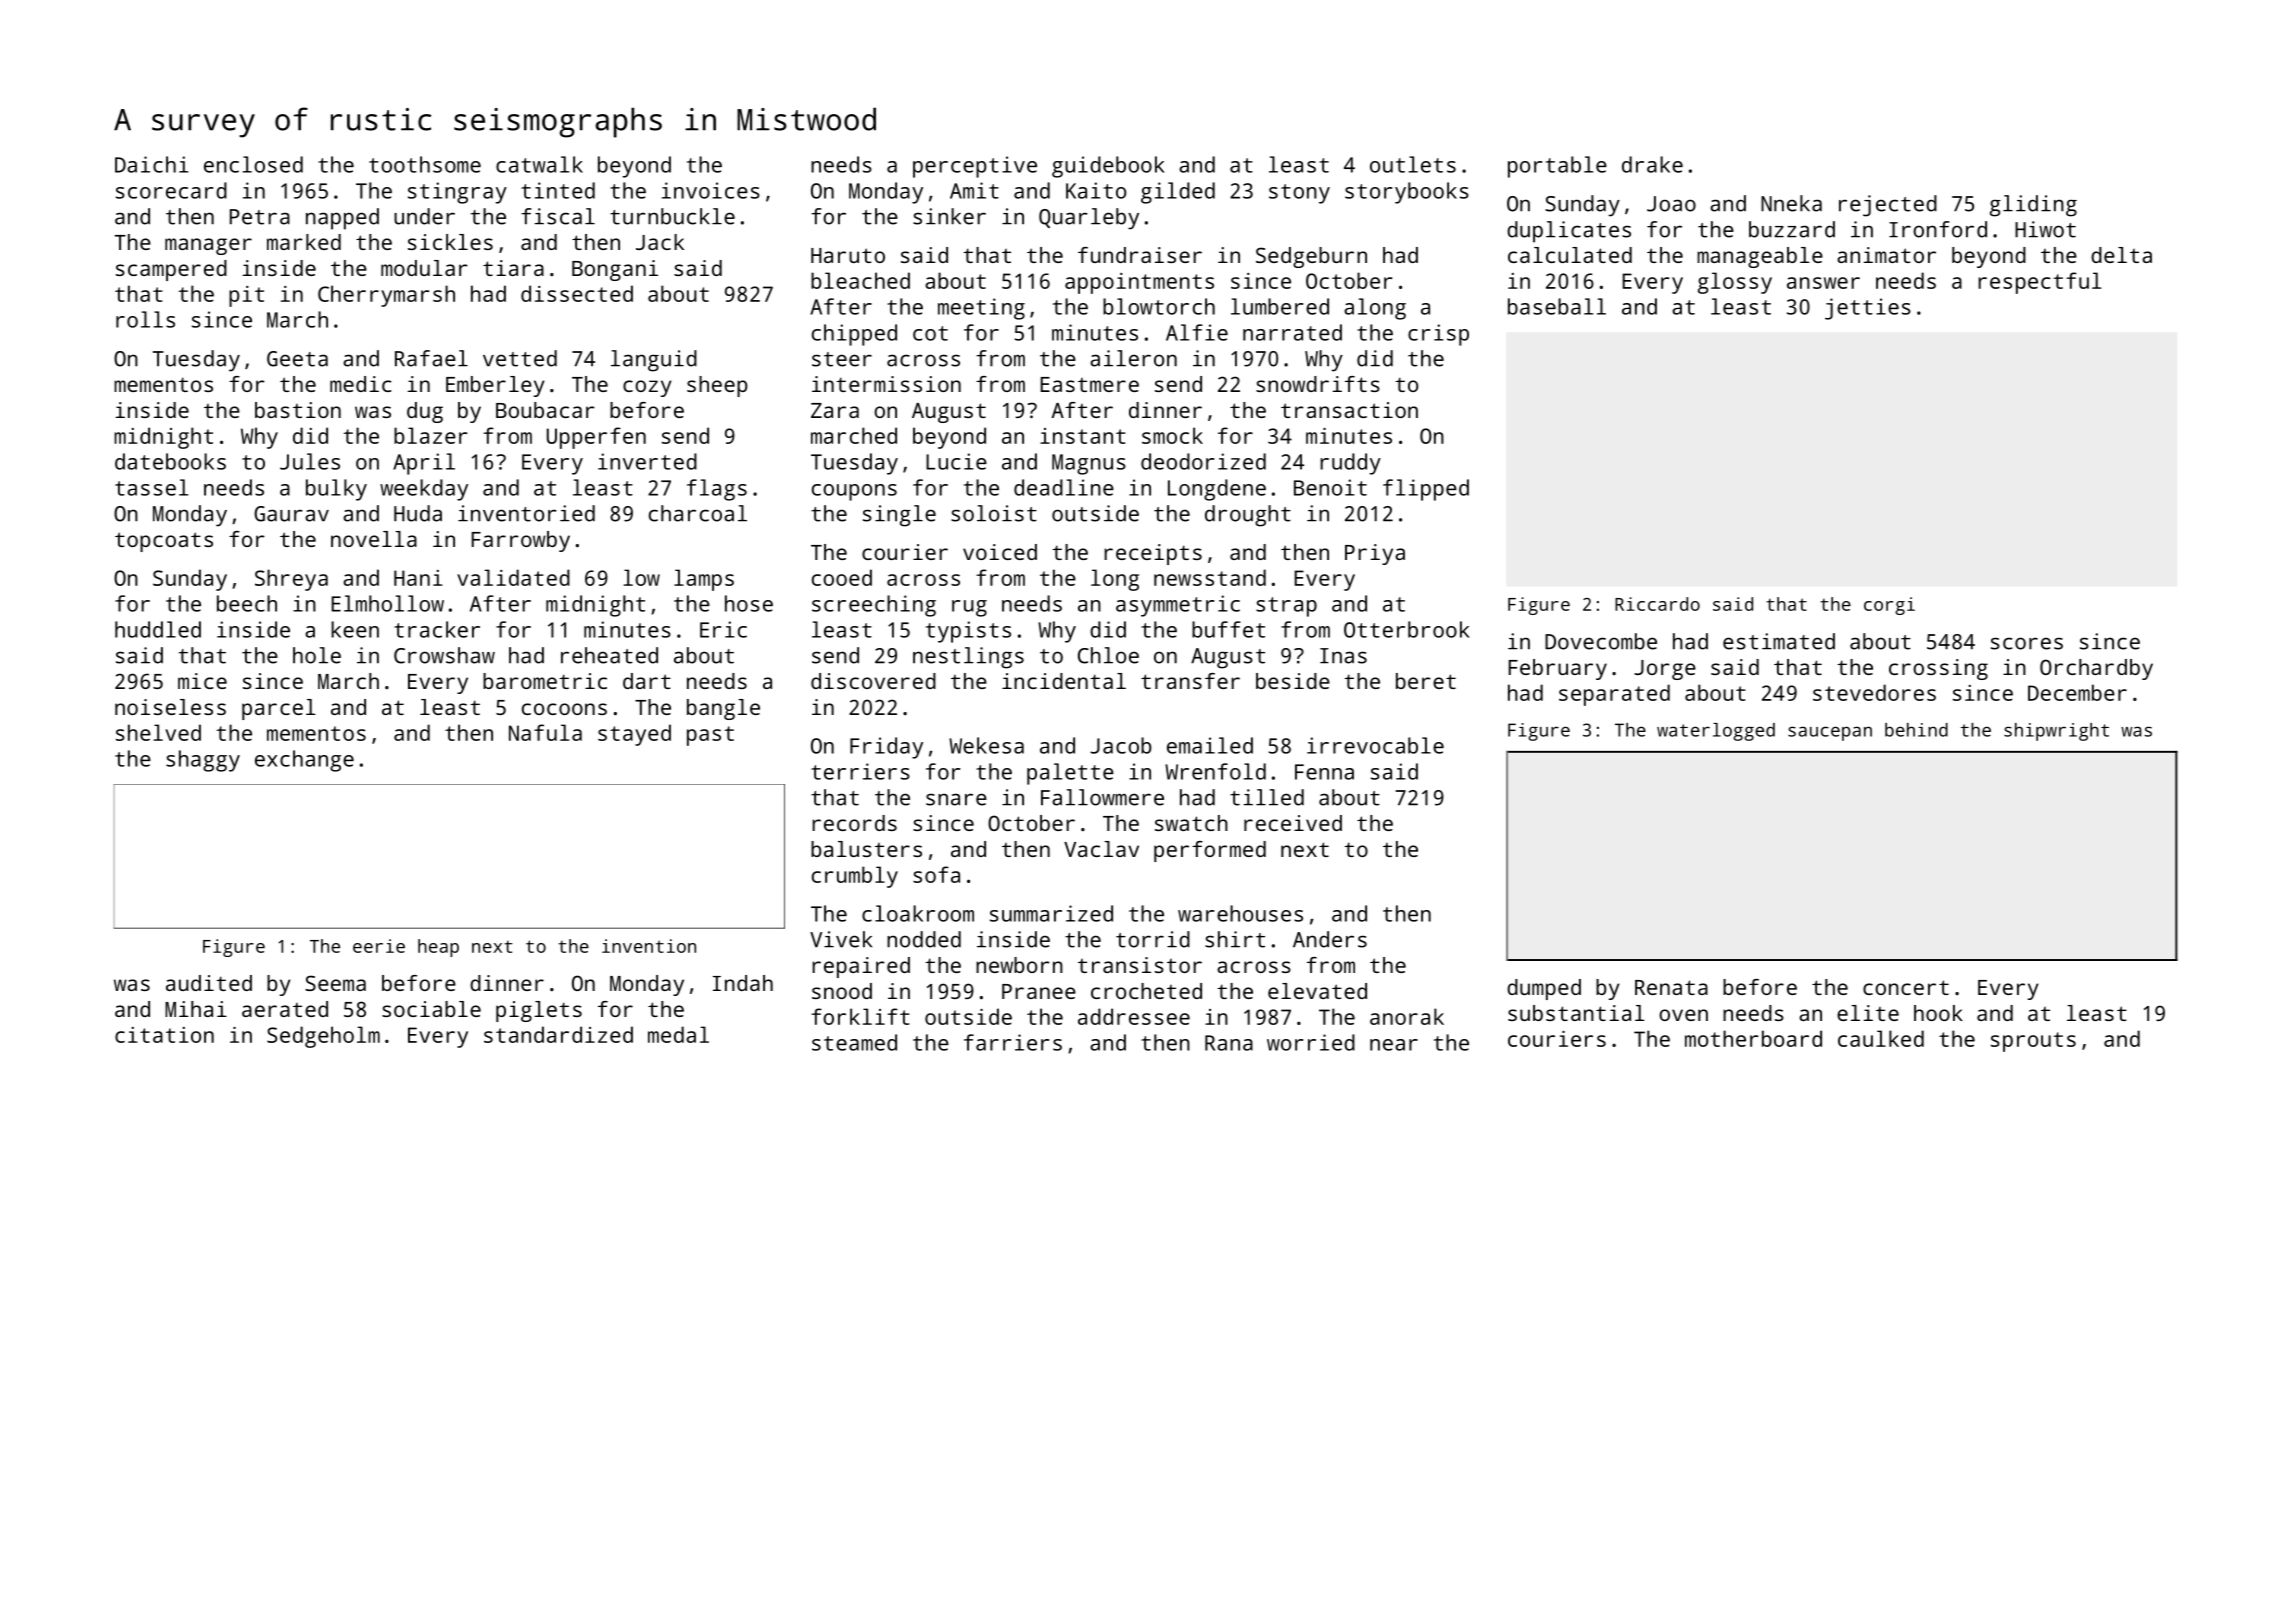  What do you see at coordinates (387, 603) in the screenshot?
I see `Elmhollow` at bounding box center [387, 603].
